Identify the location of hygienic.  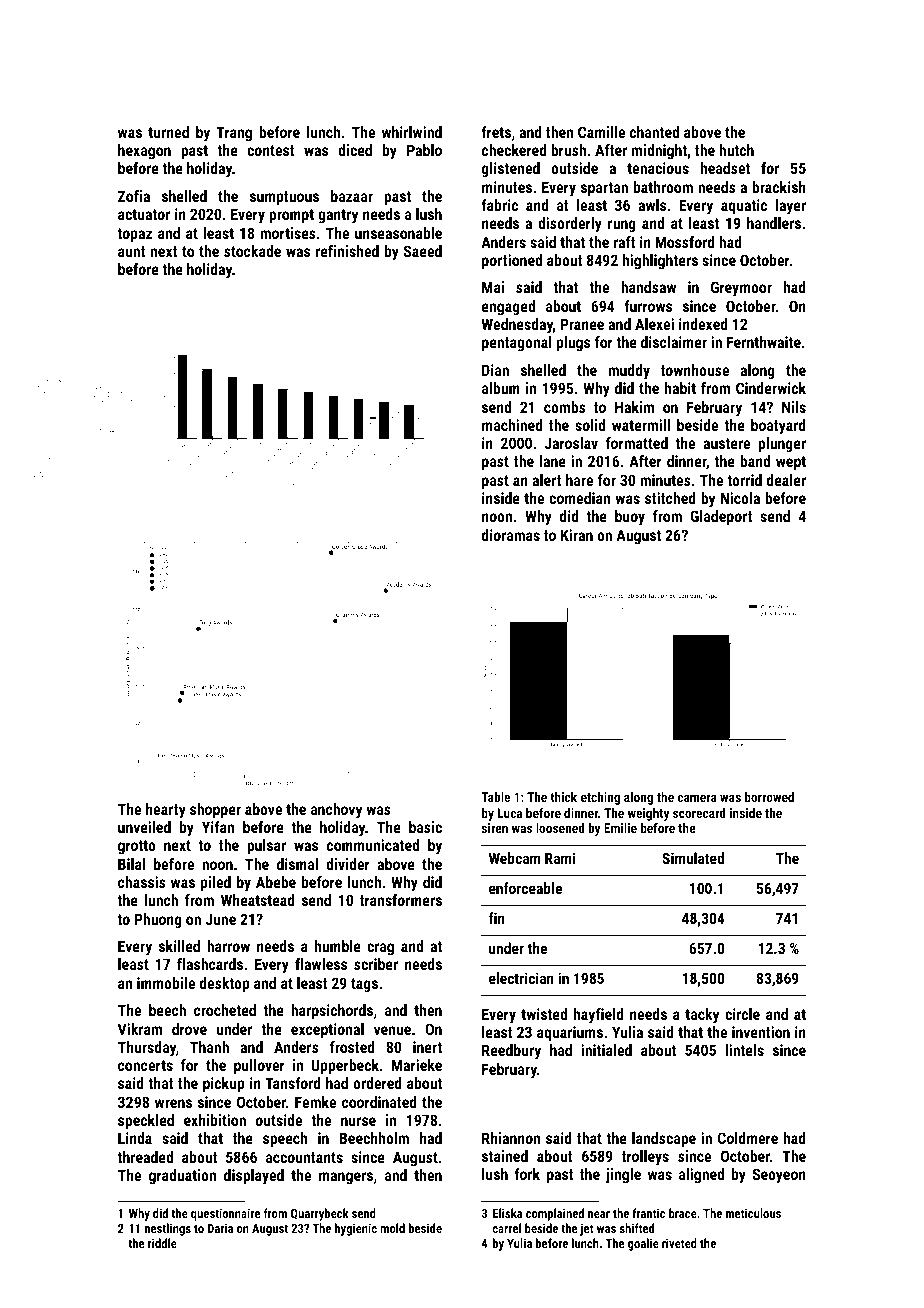
(356, 1229).
